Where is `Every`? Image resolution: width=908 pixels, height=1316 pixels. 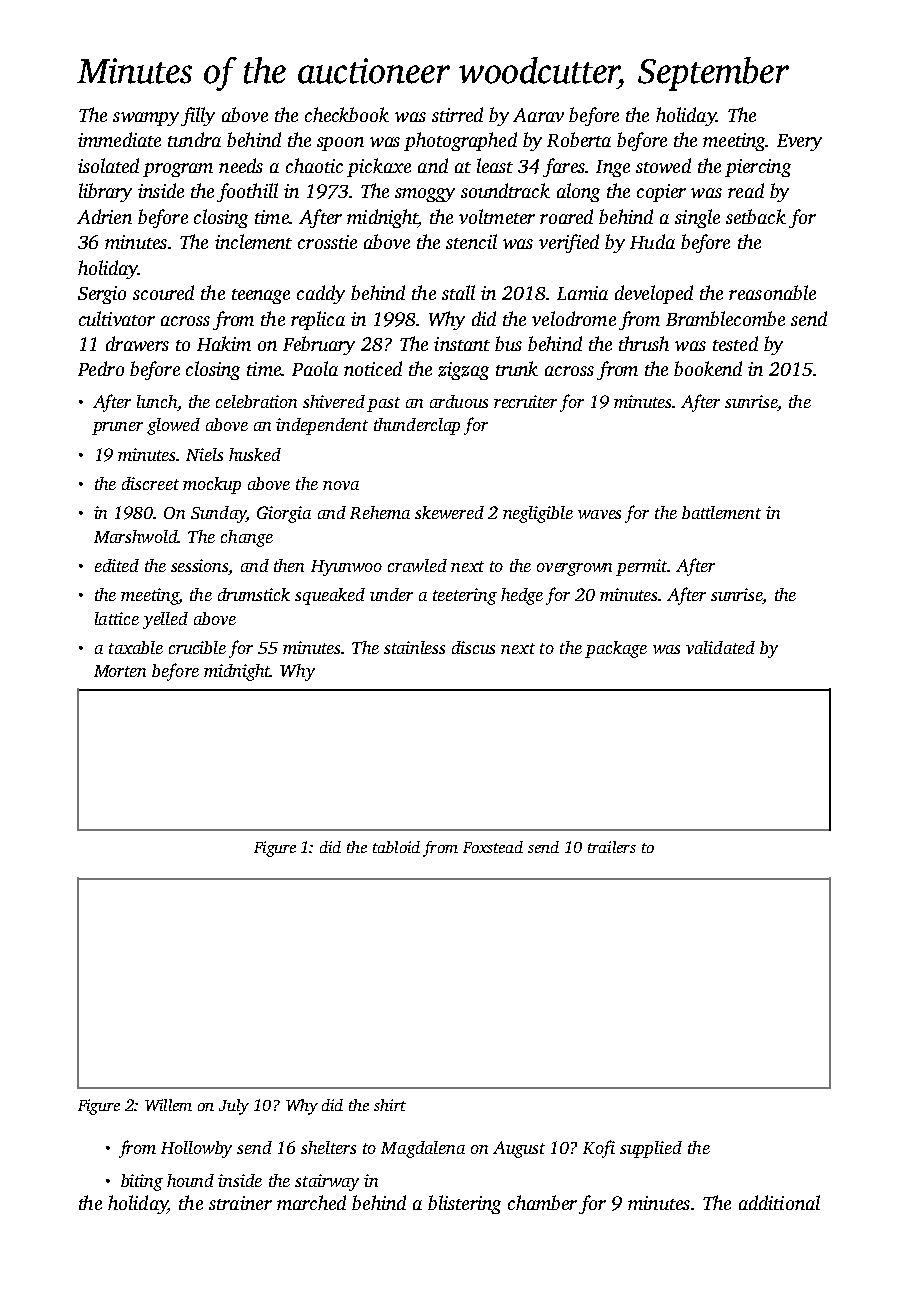 Every is located at coordinates (799, 142).
